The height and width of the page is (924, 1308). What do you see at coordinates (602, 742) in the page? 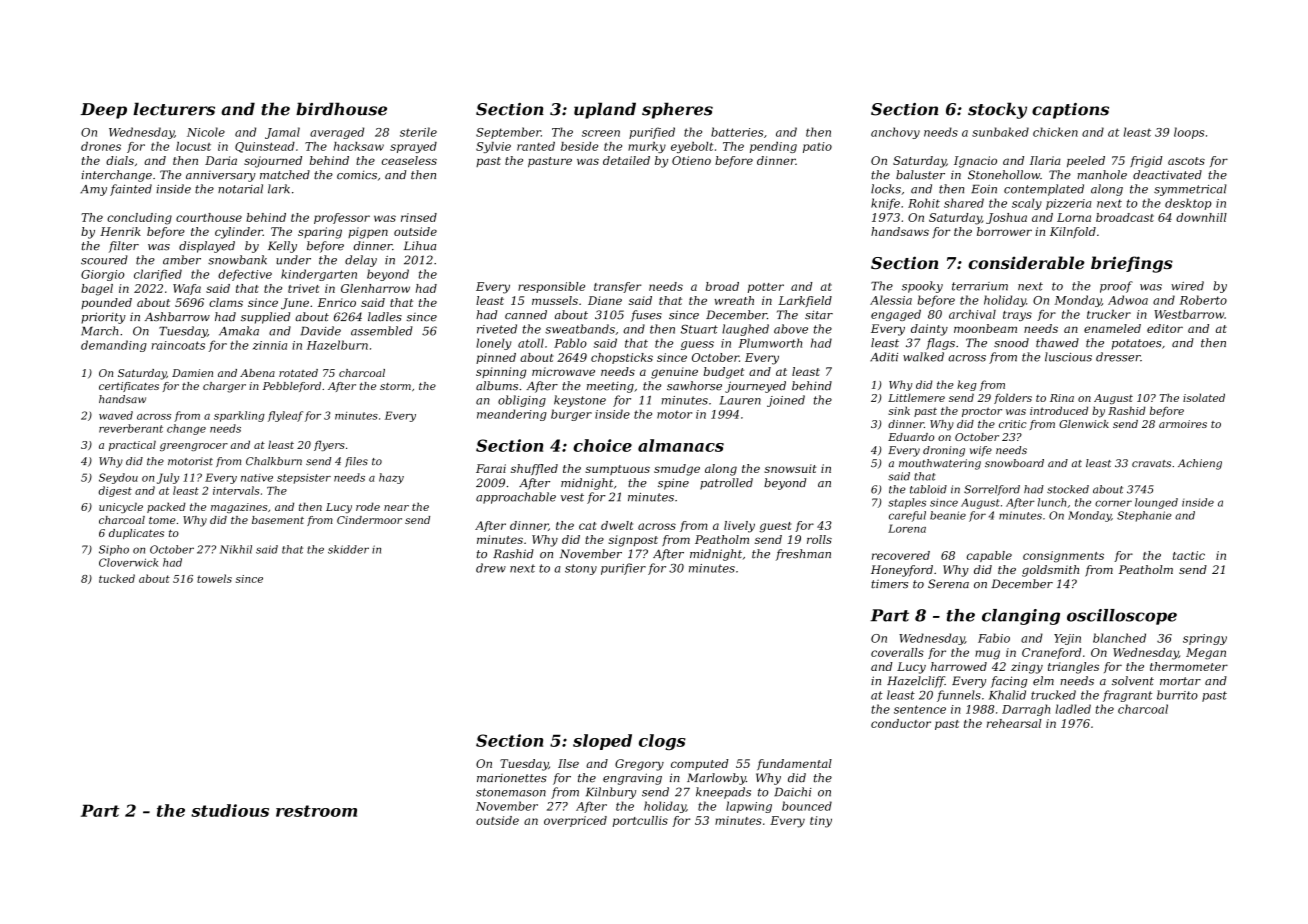
I see `sloped` at bounding box center [602, 742].
